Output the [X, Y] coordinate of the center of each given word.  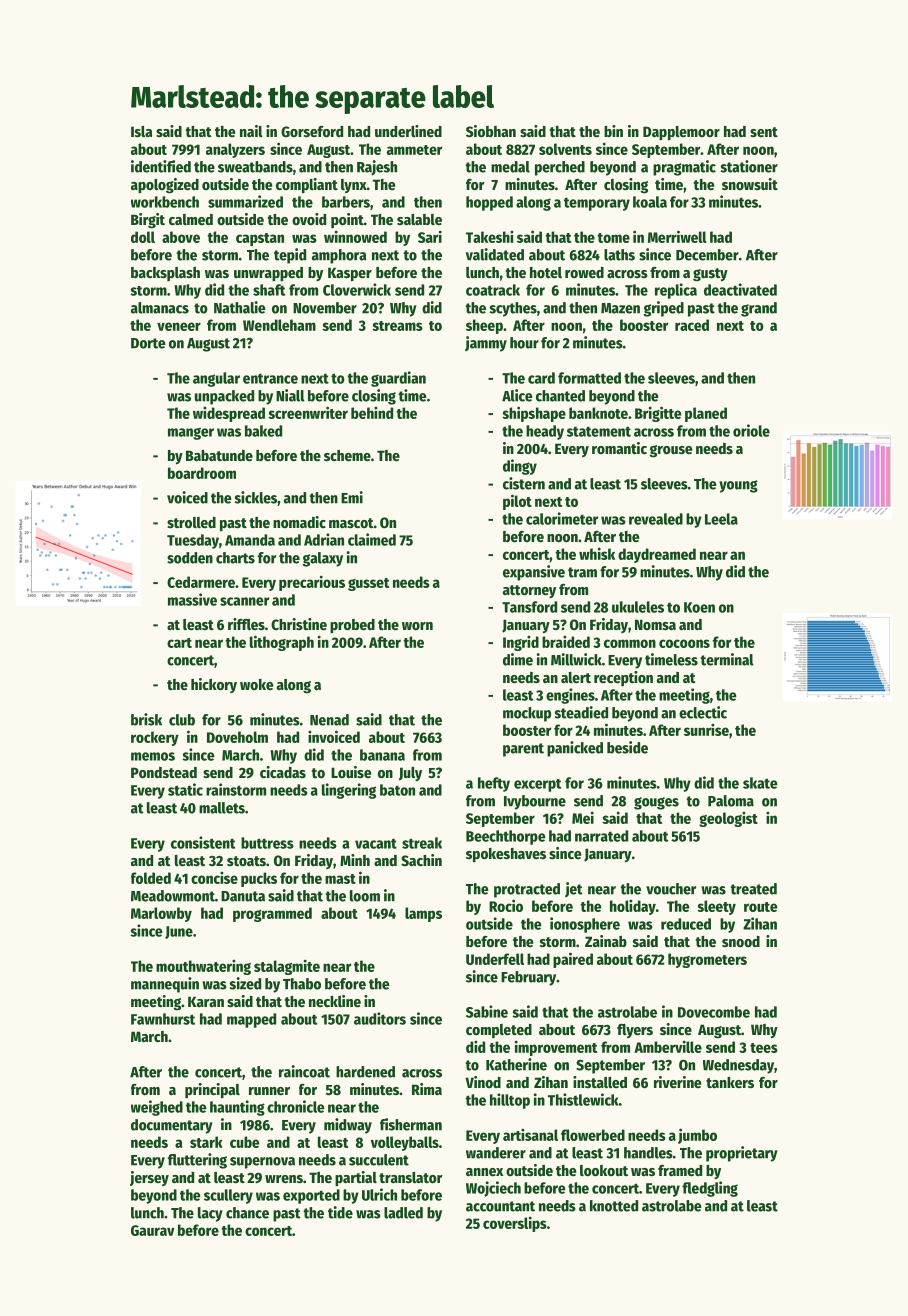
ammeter [414, 150]
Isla [141, 131]
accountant [500, 1206]
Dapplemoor [681, 133]
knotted [614, 1206]
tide [340, 1212]
